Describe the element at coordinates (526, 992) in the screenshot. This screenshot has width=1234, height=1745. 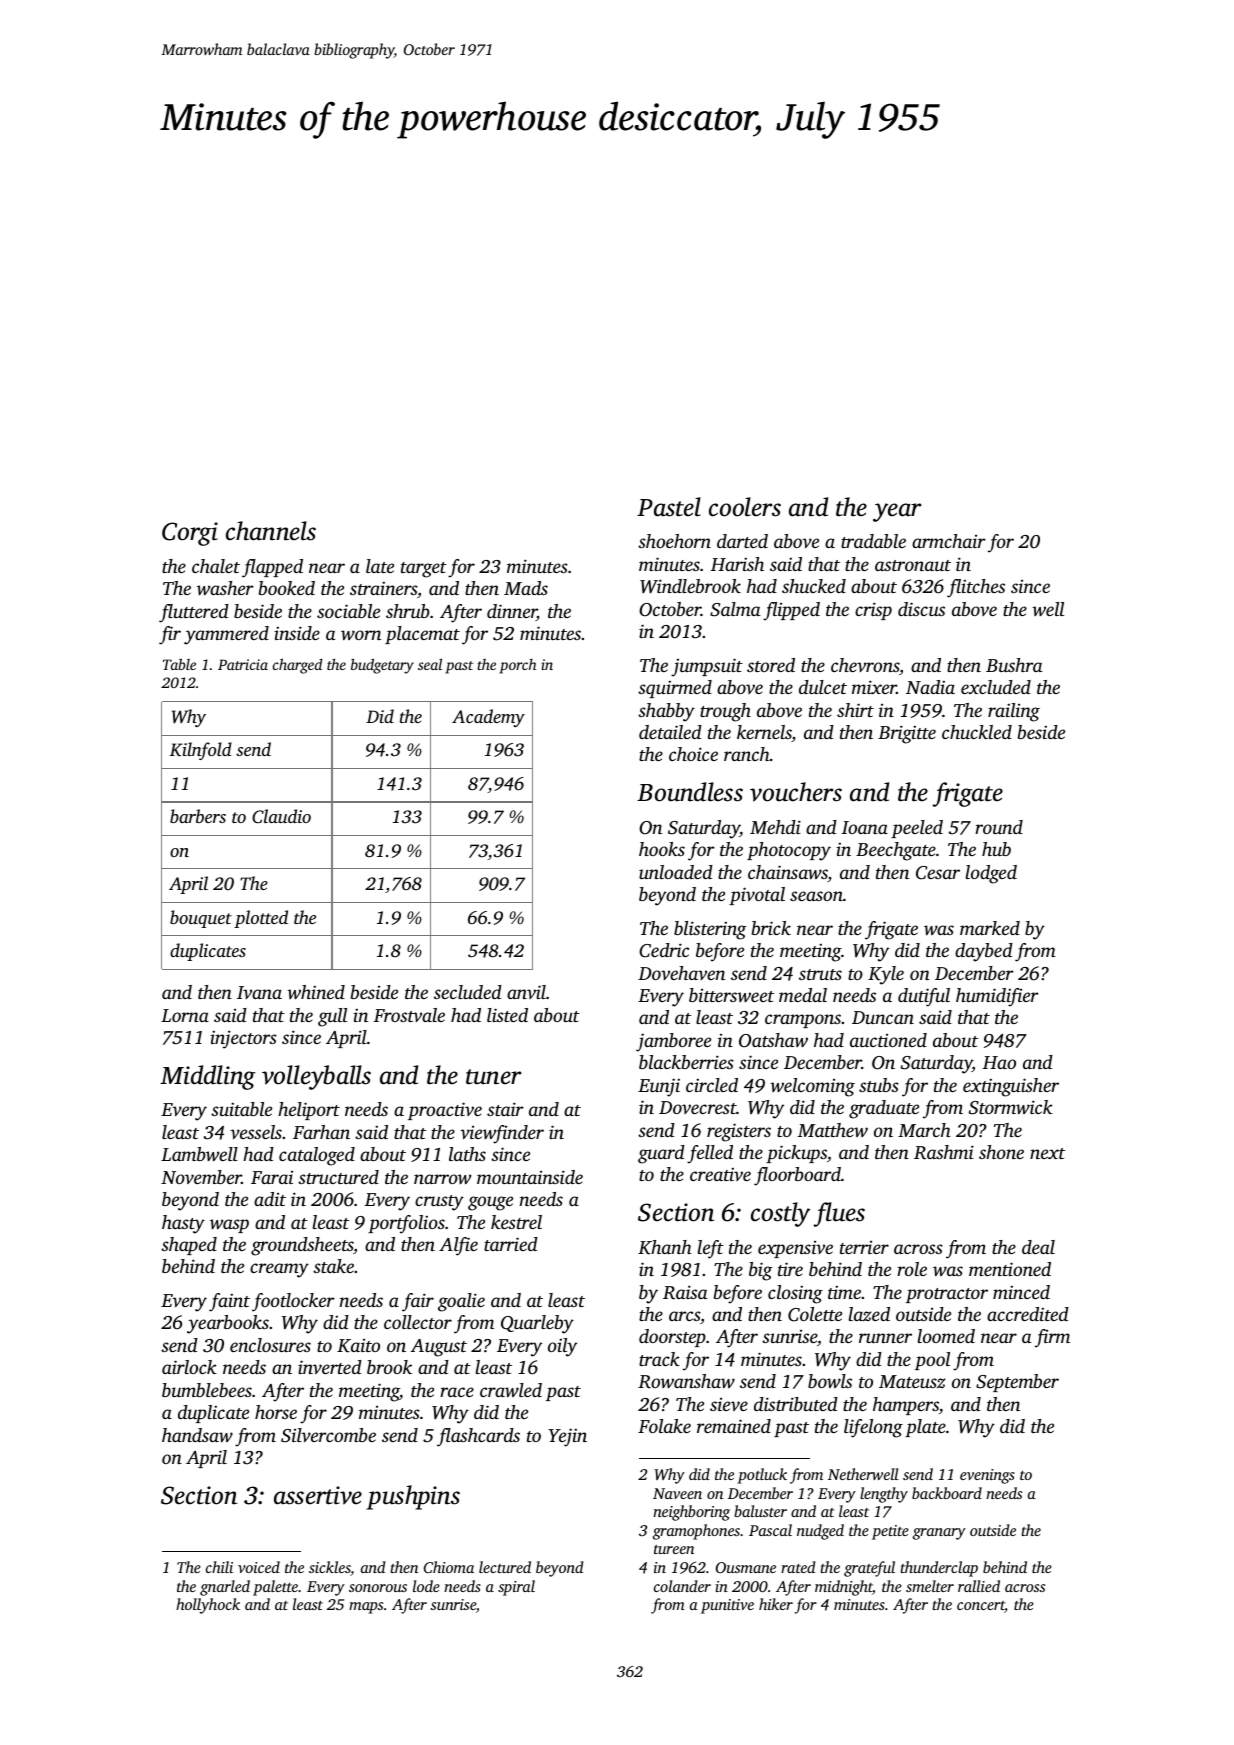
I see `anvil` at that location.
